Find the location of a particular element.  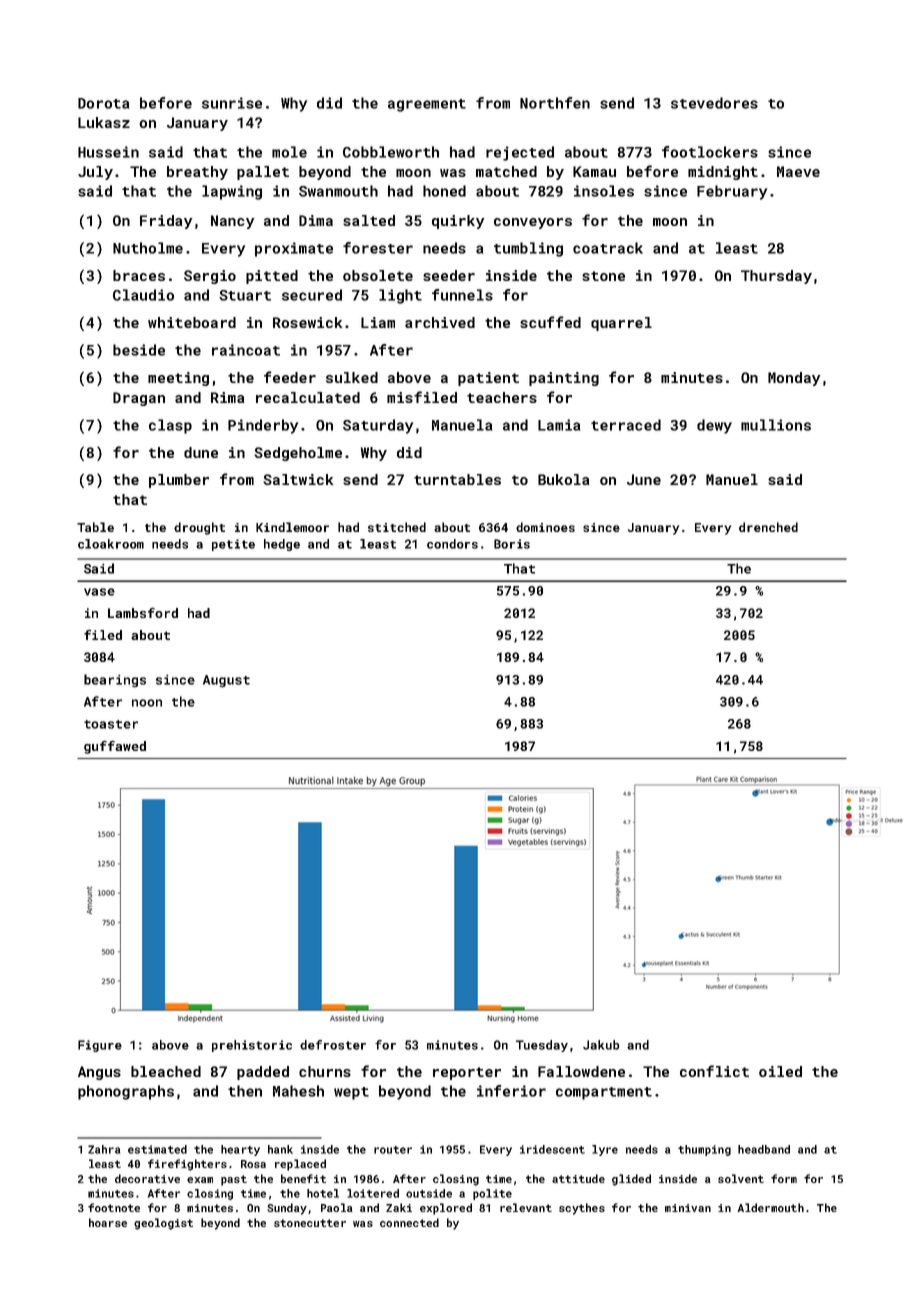

stevedores is located at coordinates (714, 103).
